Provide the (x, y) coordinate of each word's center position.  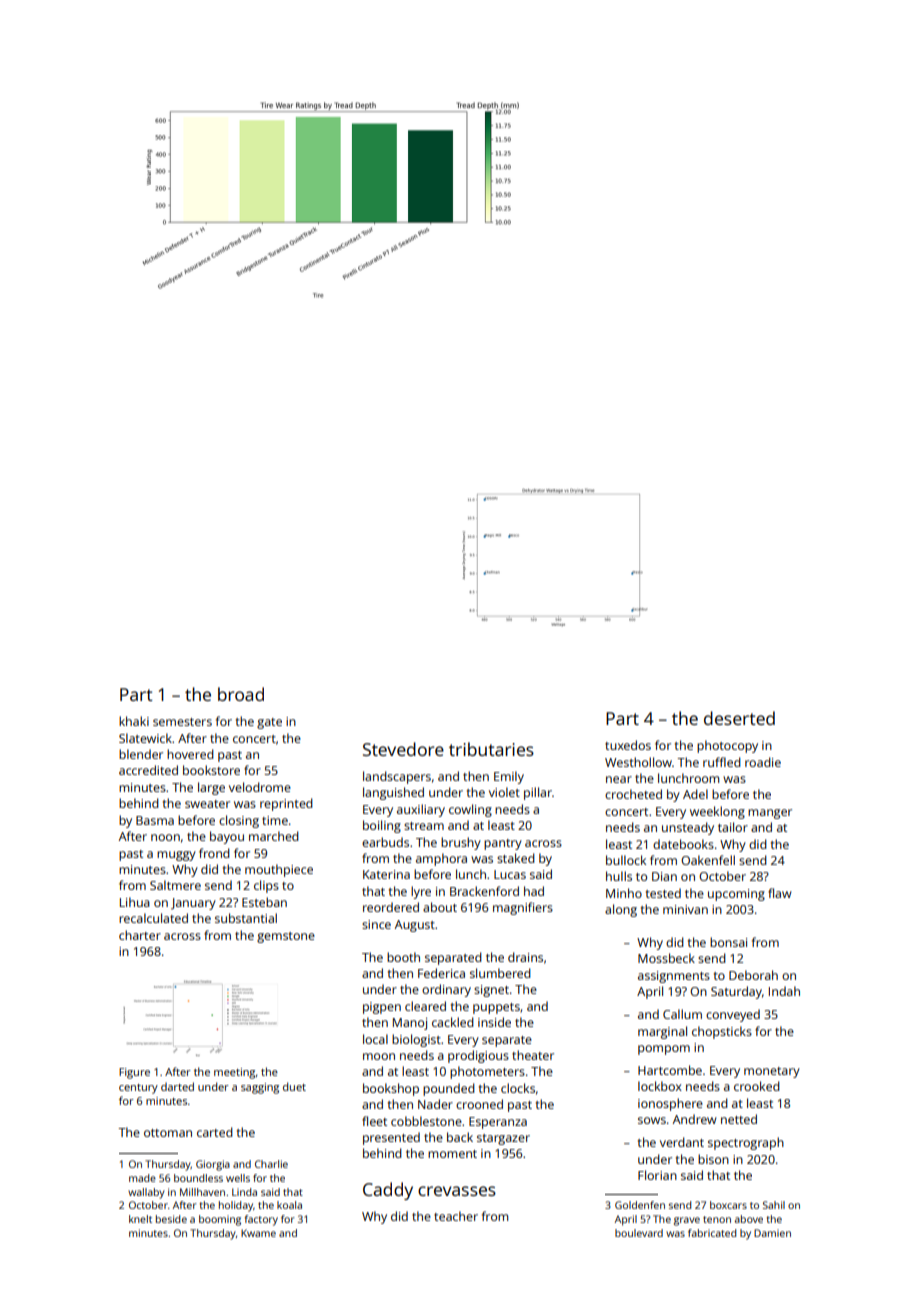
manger (770, 814)
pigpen (382, 1008)
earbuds (385, 842)
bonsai (728, 942)
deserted (739, 718)
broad (241, 694)
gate (269, 723)
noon (165, 837)
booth (403, 957)
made (142, 1178)
